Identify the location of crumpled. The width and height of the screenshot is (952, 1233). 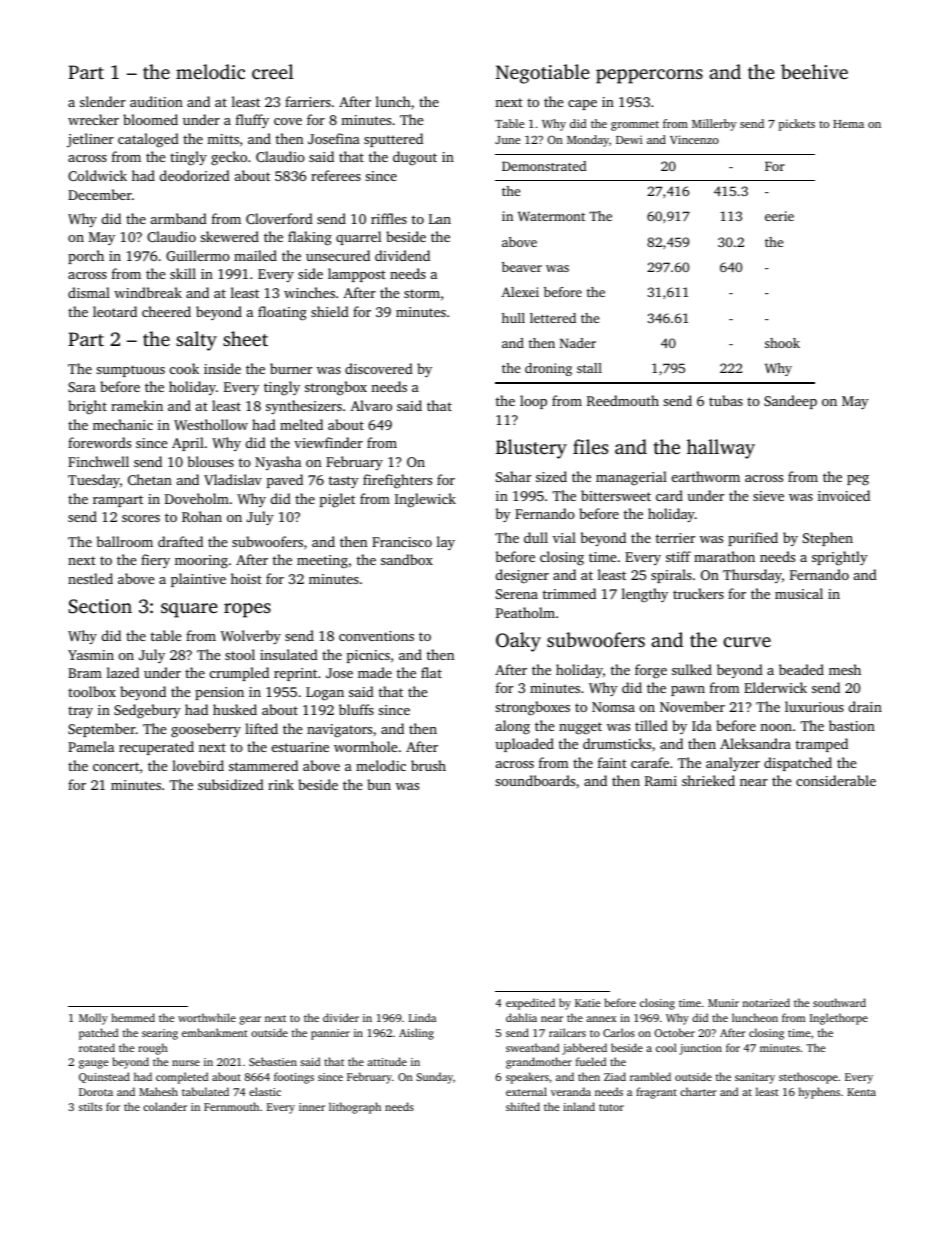
(239, 674).
